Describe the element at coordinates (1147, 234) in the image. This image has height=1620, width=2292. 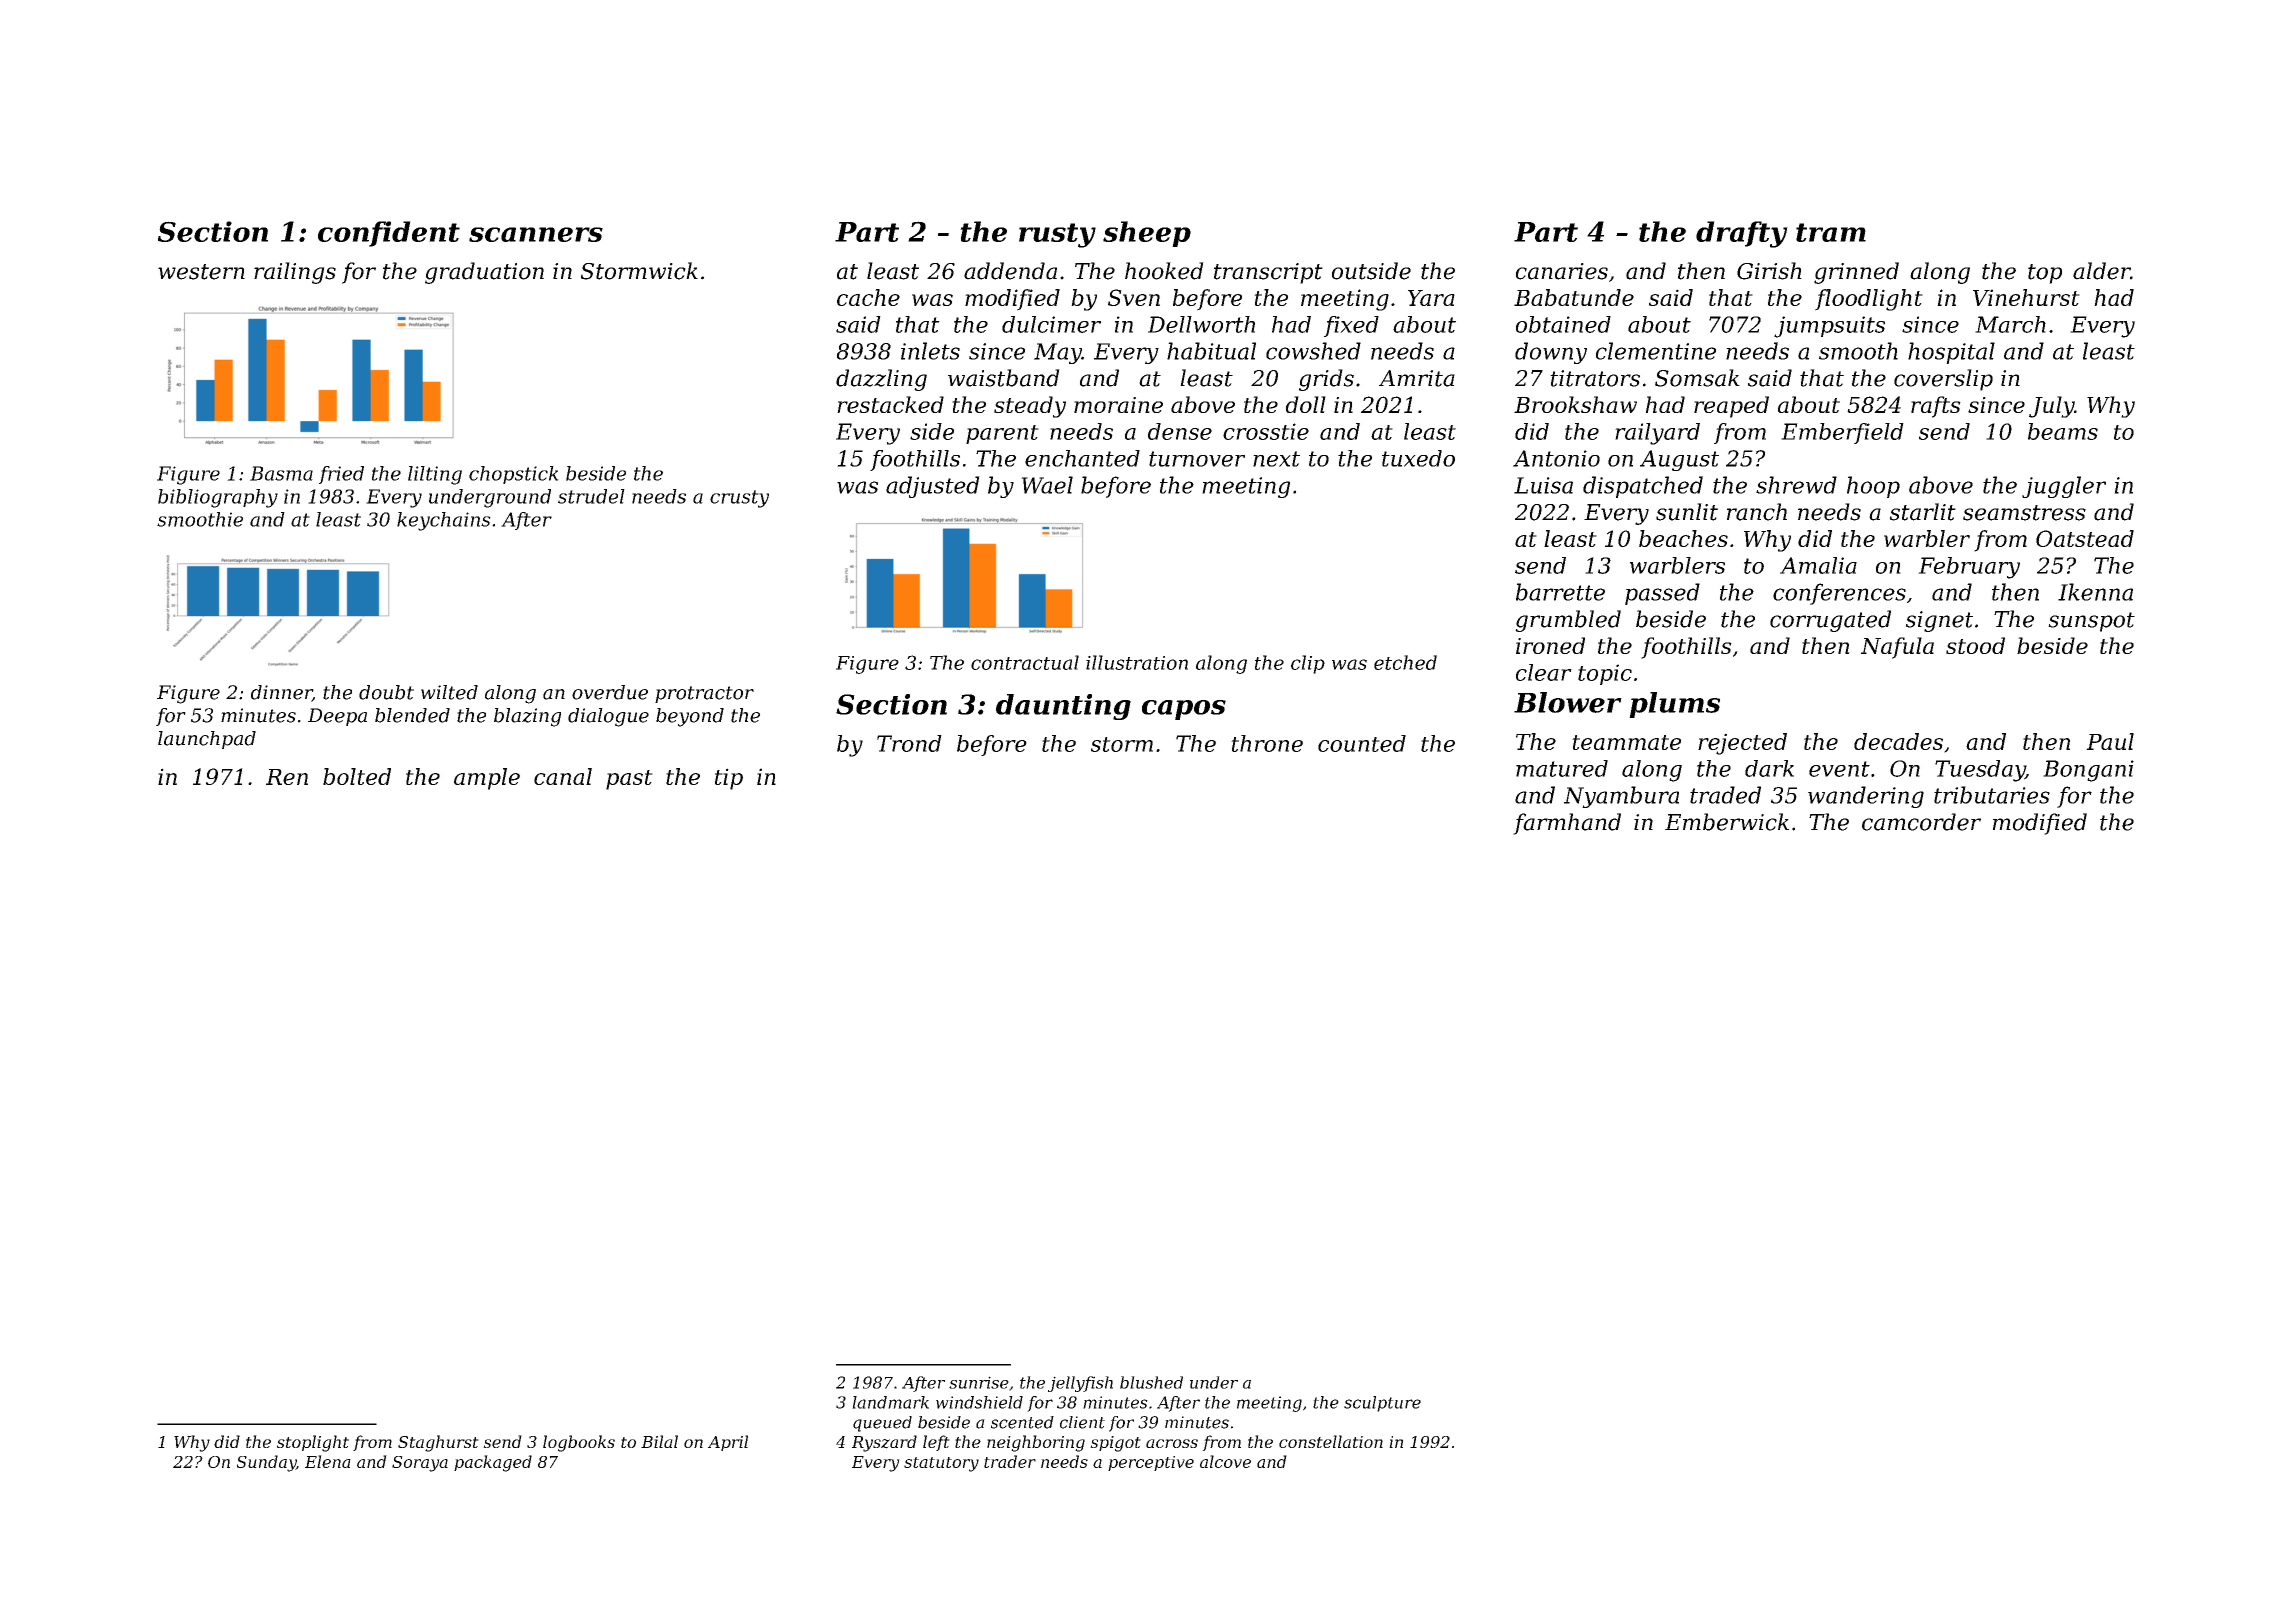
I see `sheep` at that location.
